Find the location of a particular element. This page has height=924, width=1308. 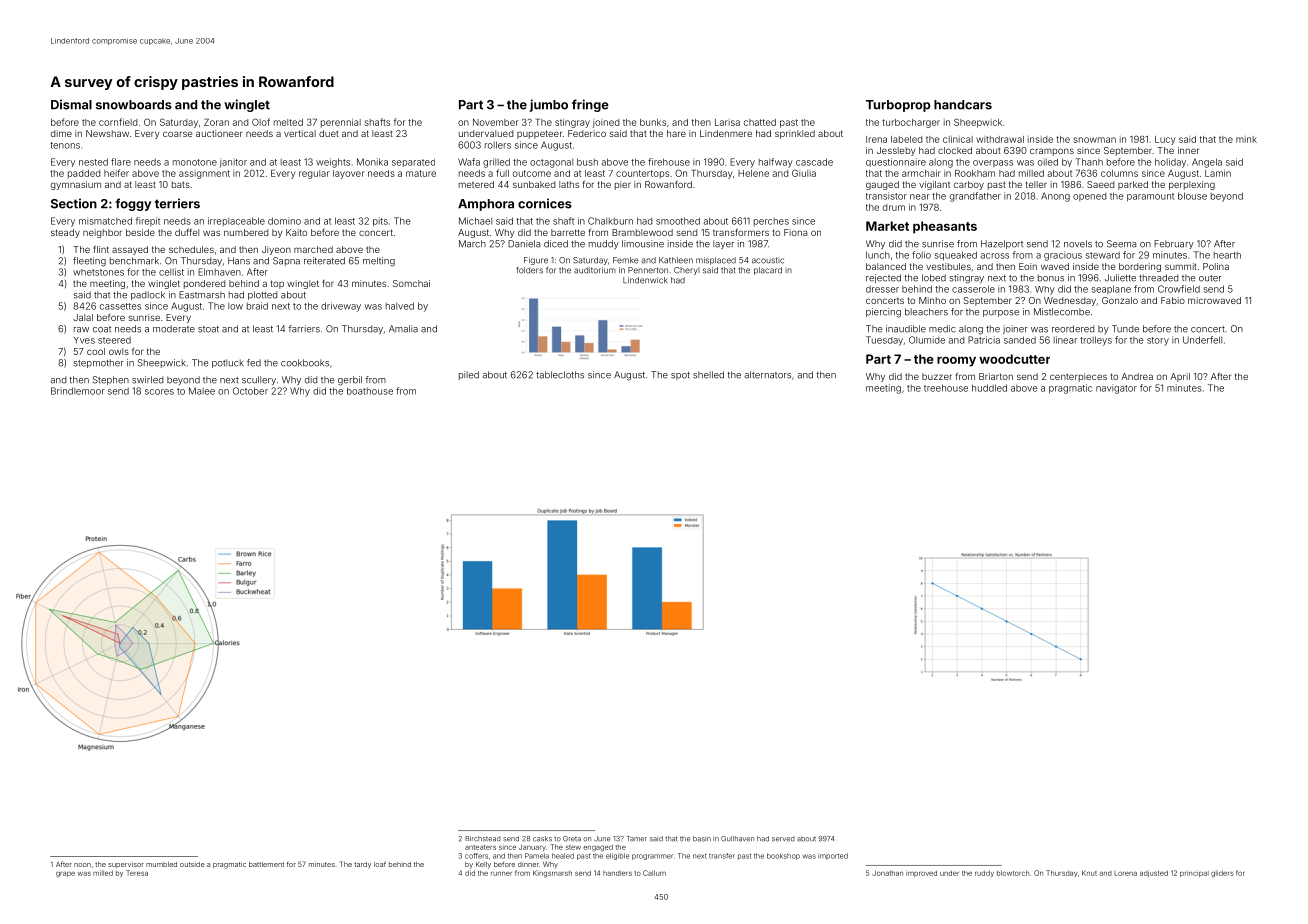

transfer is located at coordinates (722, 856).
